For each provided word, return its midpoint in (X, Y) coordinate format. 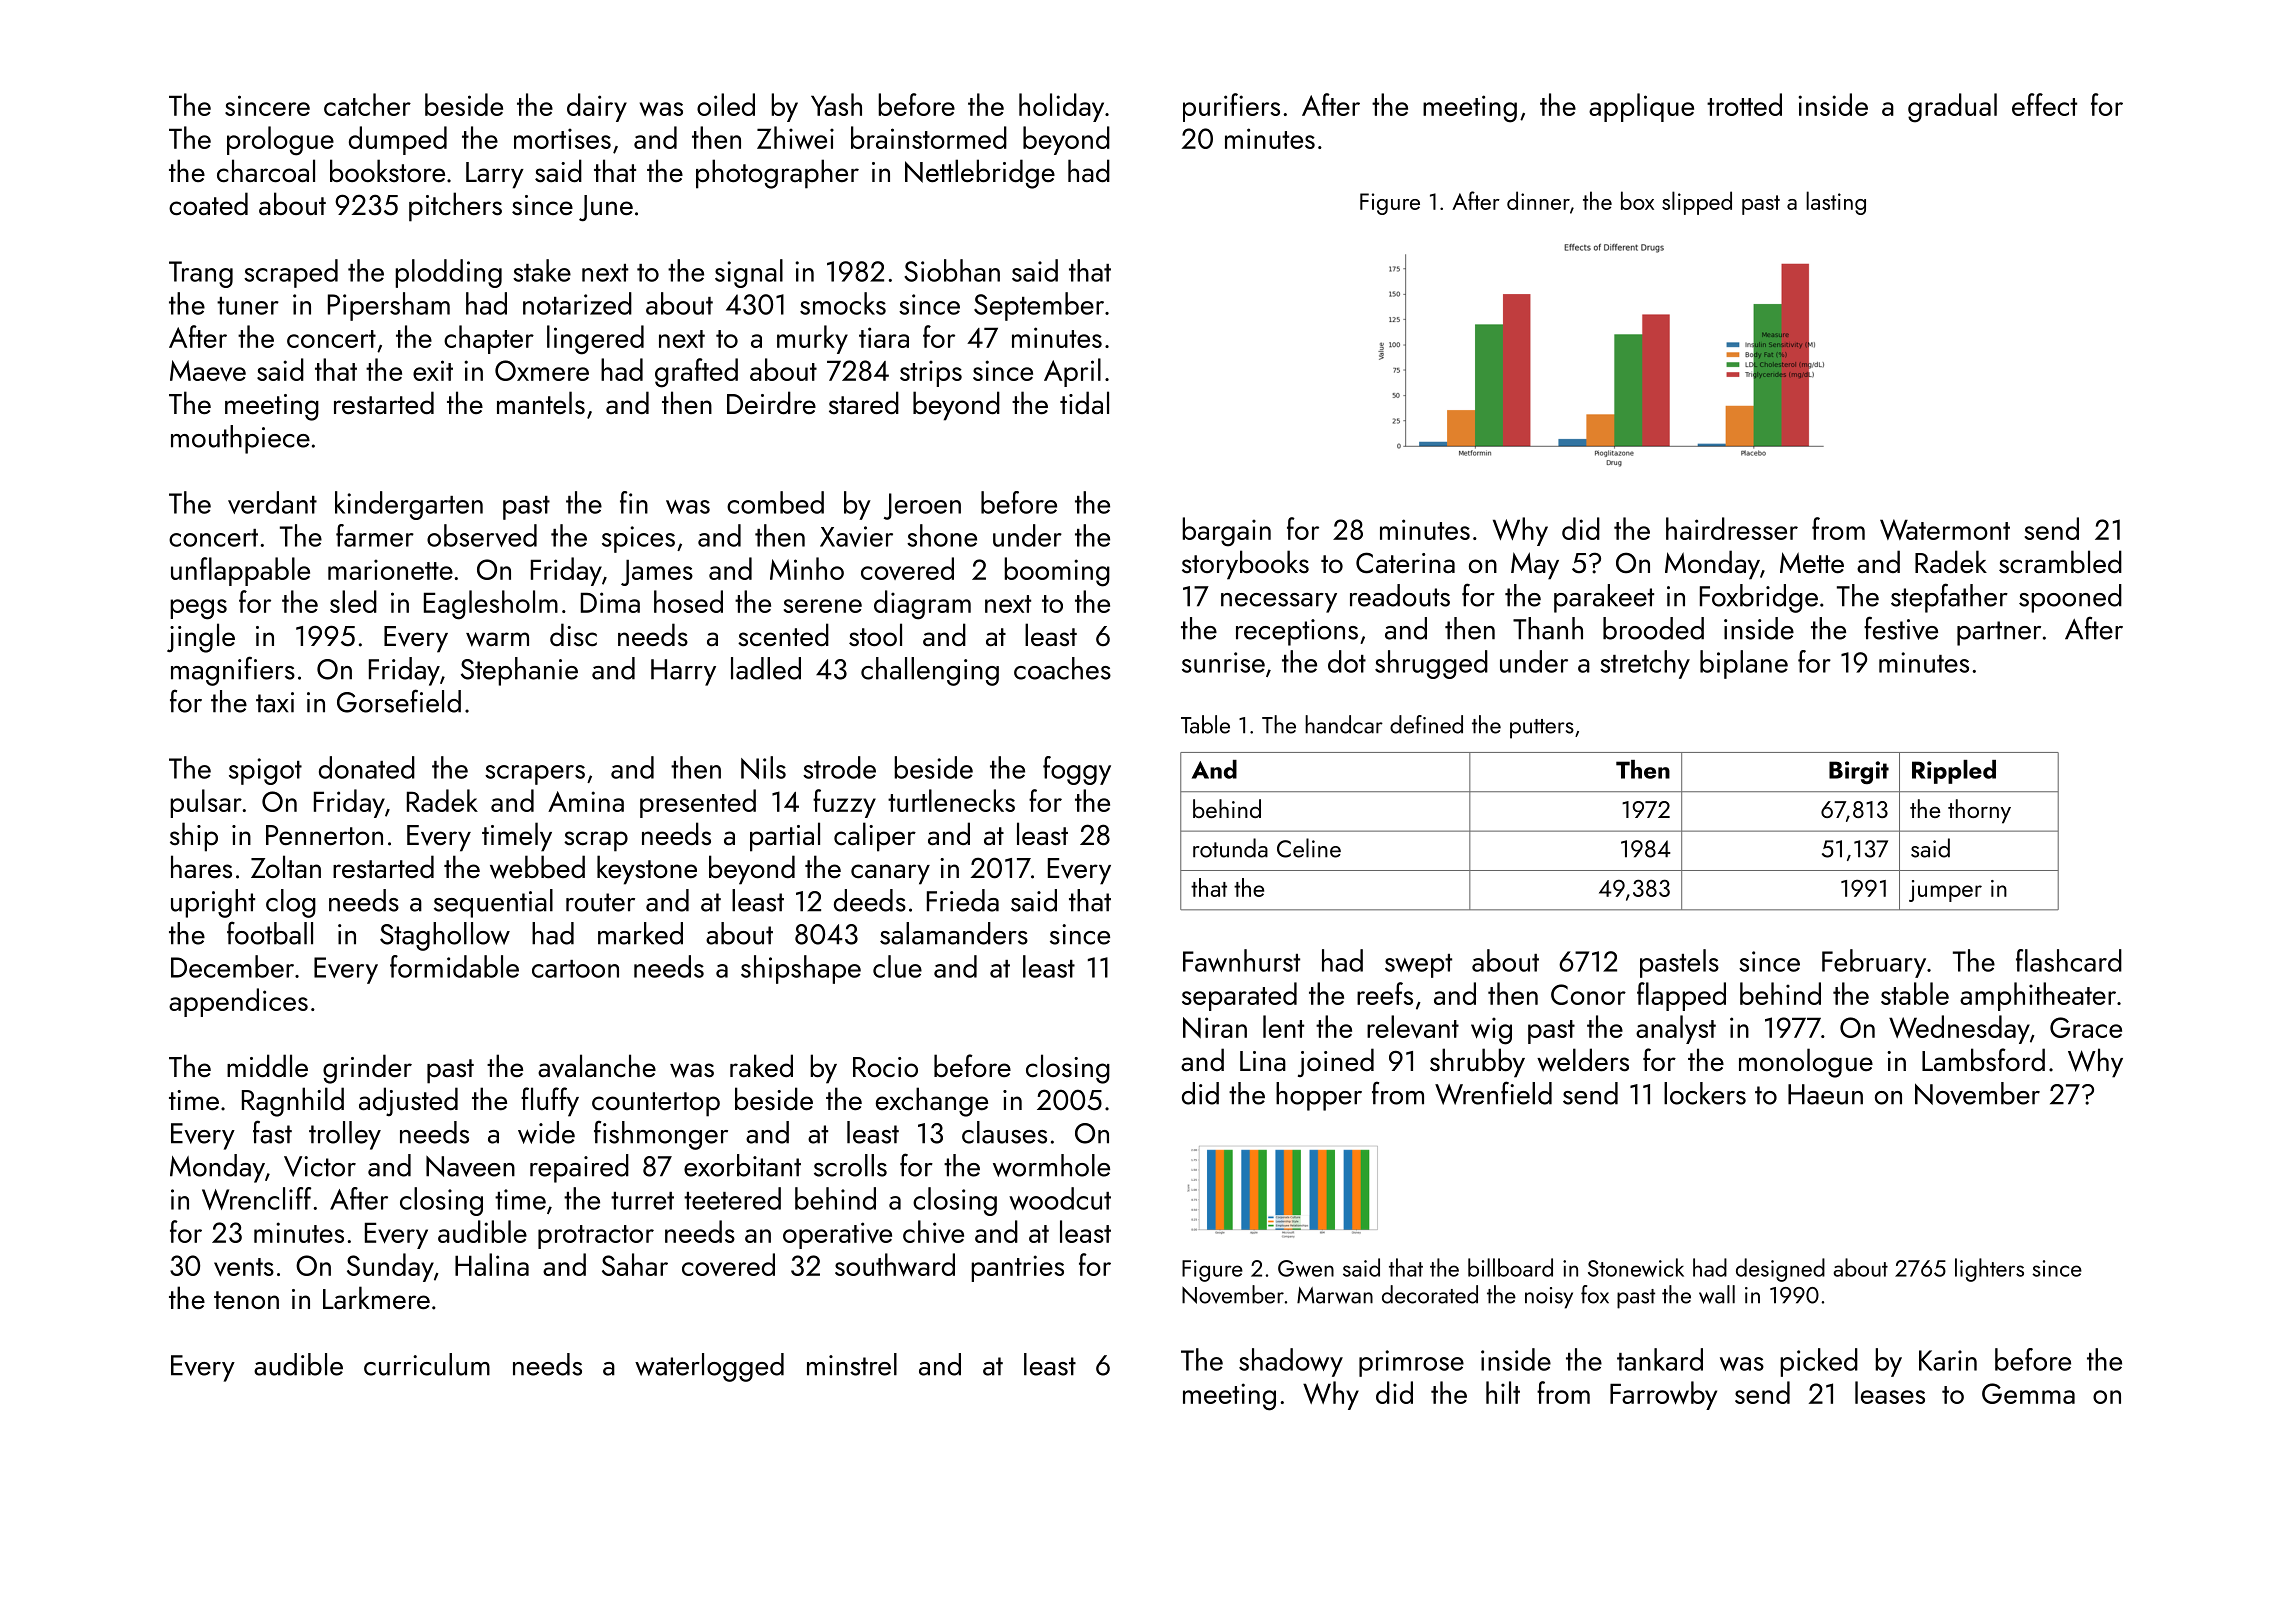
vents (244, 1267)
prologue (280, 141)
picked (1819, 1362)
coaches (1062, 668)
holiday (1061, 107)
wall (1717, 1294)
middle (267, 1066)
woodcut (1060, 1198)
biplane (1744, 664)
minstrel (852, 1364)
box (1637, 200)
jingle (201, 638)
